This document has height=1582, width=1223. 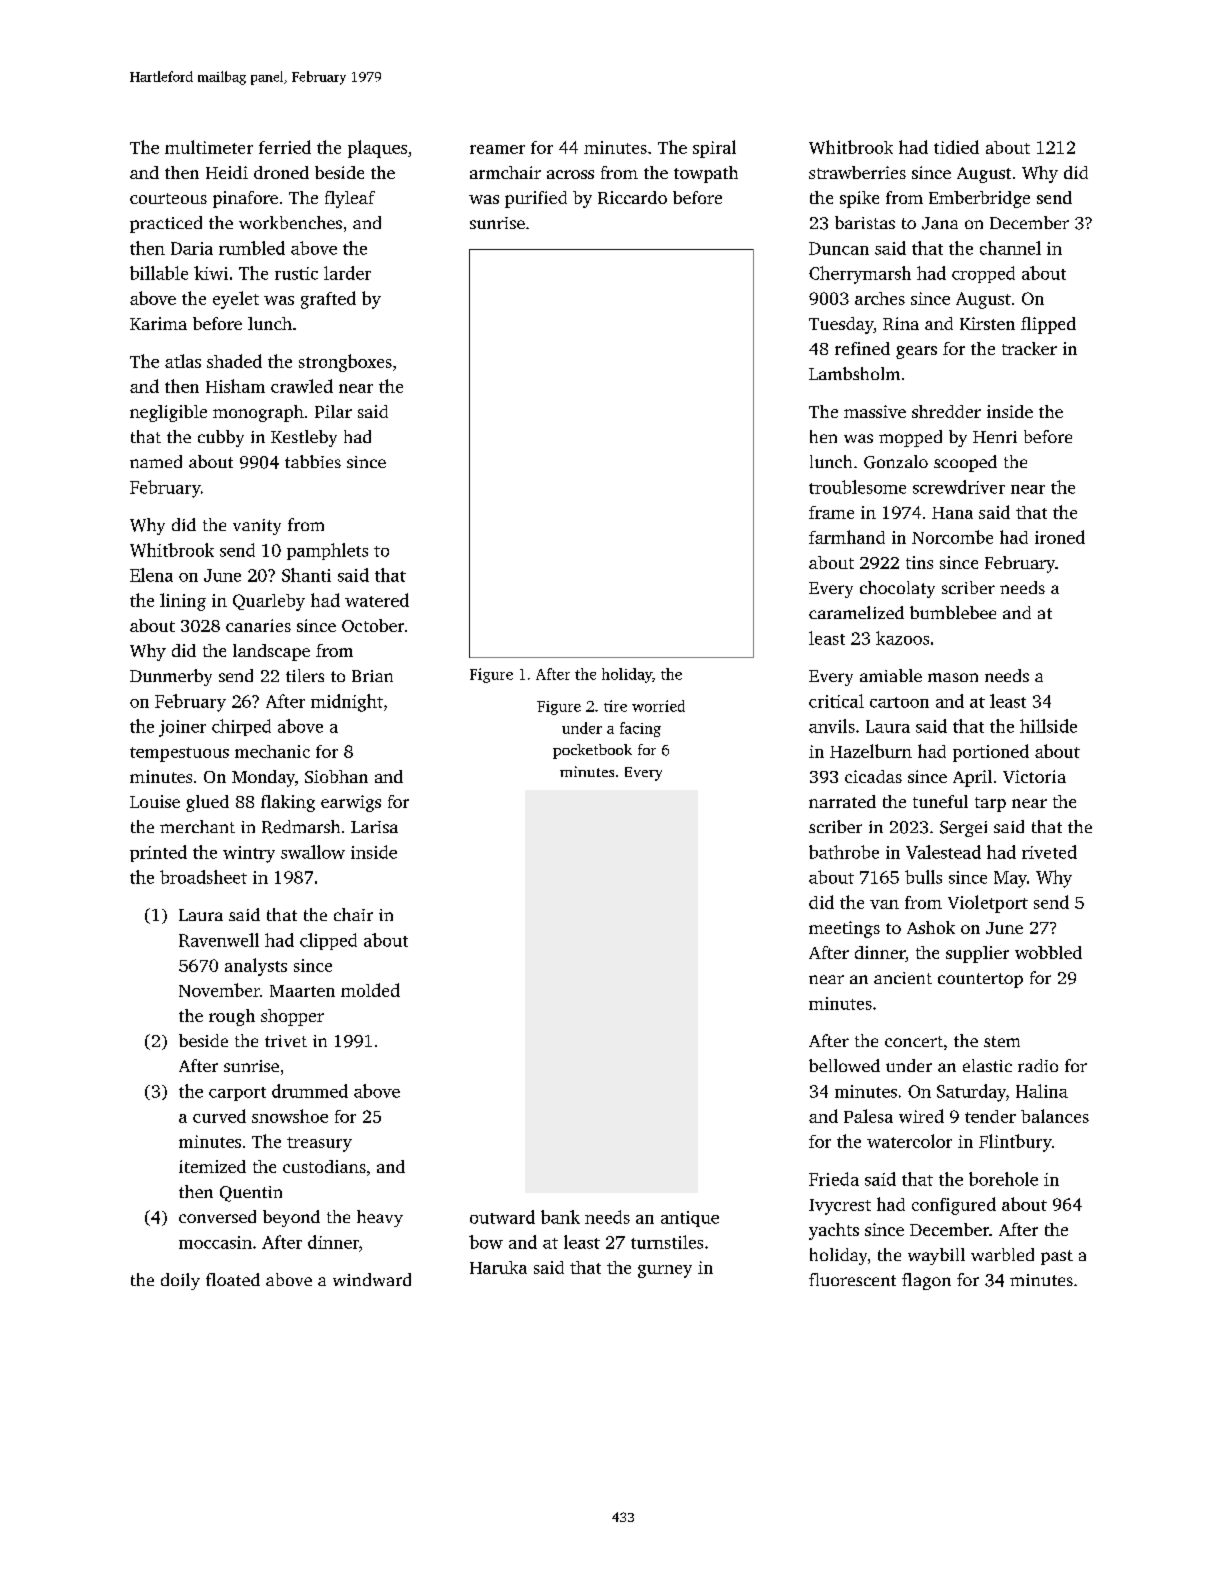 I want to click on tidied, so click(x=956, y=147).
